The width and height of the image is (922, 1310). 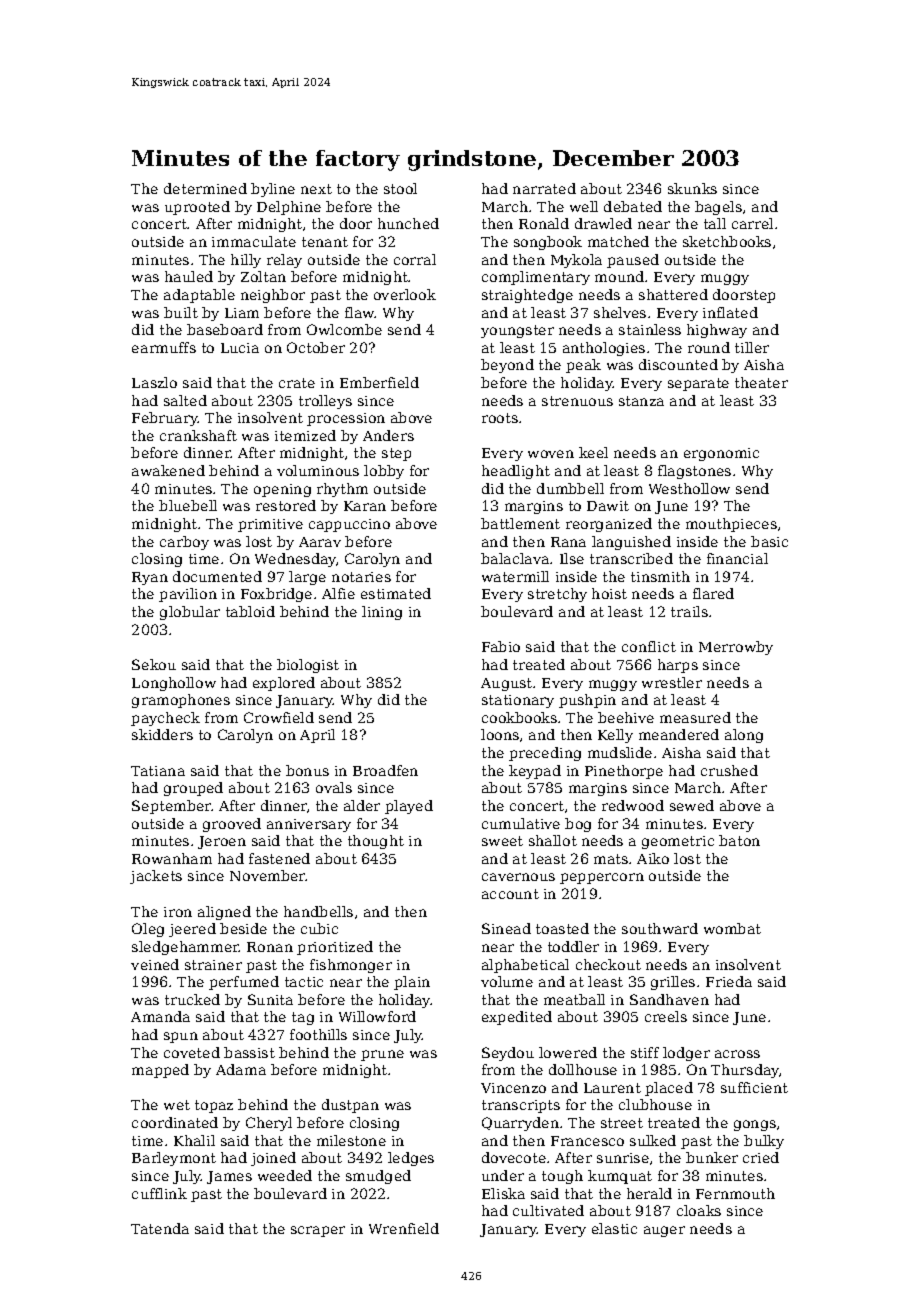 I want to click on fishmonger, so click(x=351, y=966).
